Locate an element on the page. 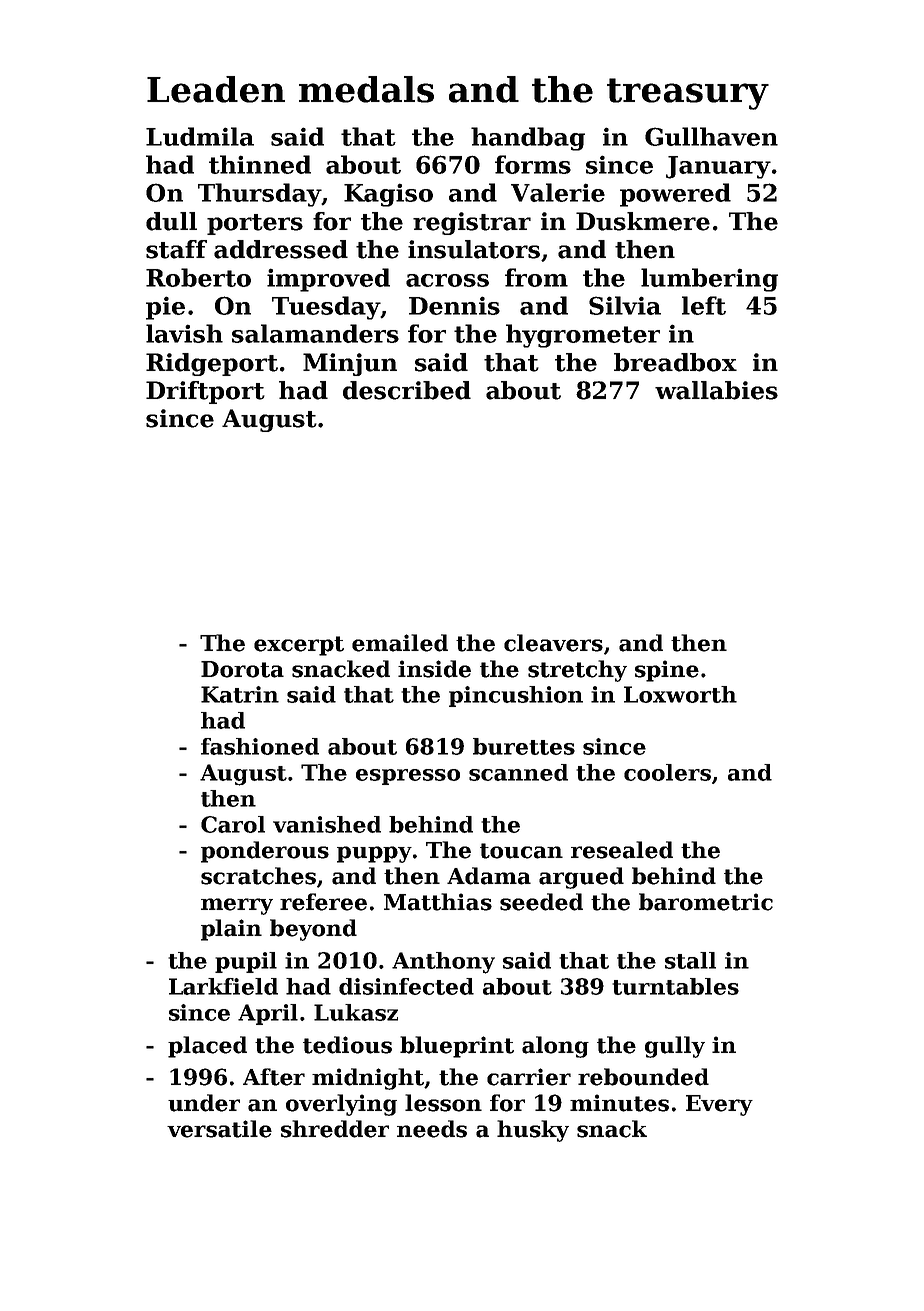 The width and height of the document is (924, 1311). vanished is located at coordinates (327, 824).
